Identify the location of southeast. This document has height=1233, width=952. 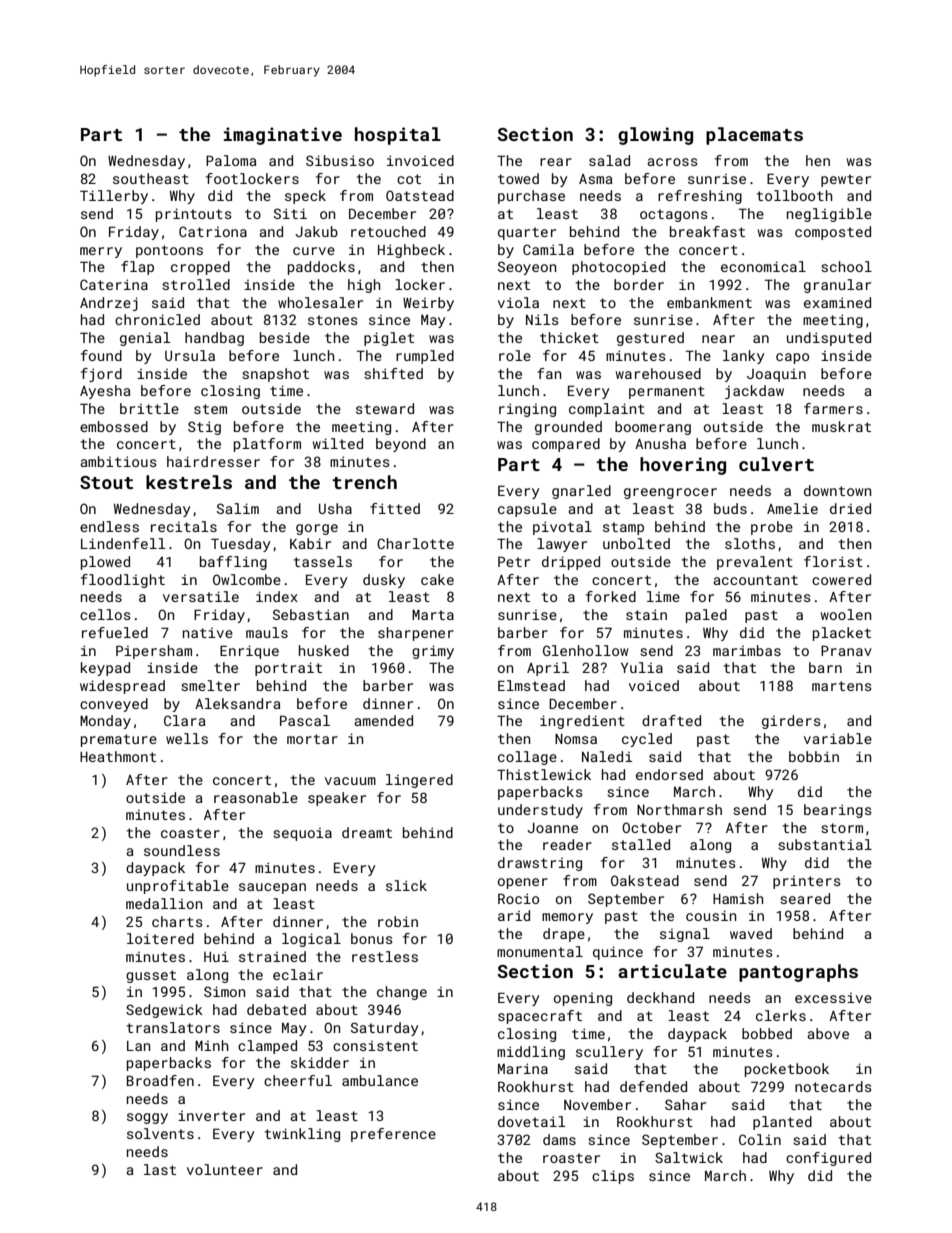
(151, 178).
